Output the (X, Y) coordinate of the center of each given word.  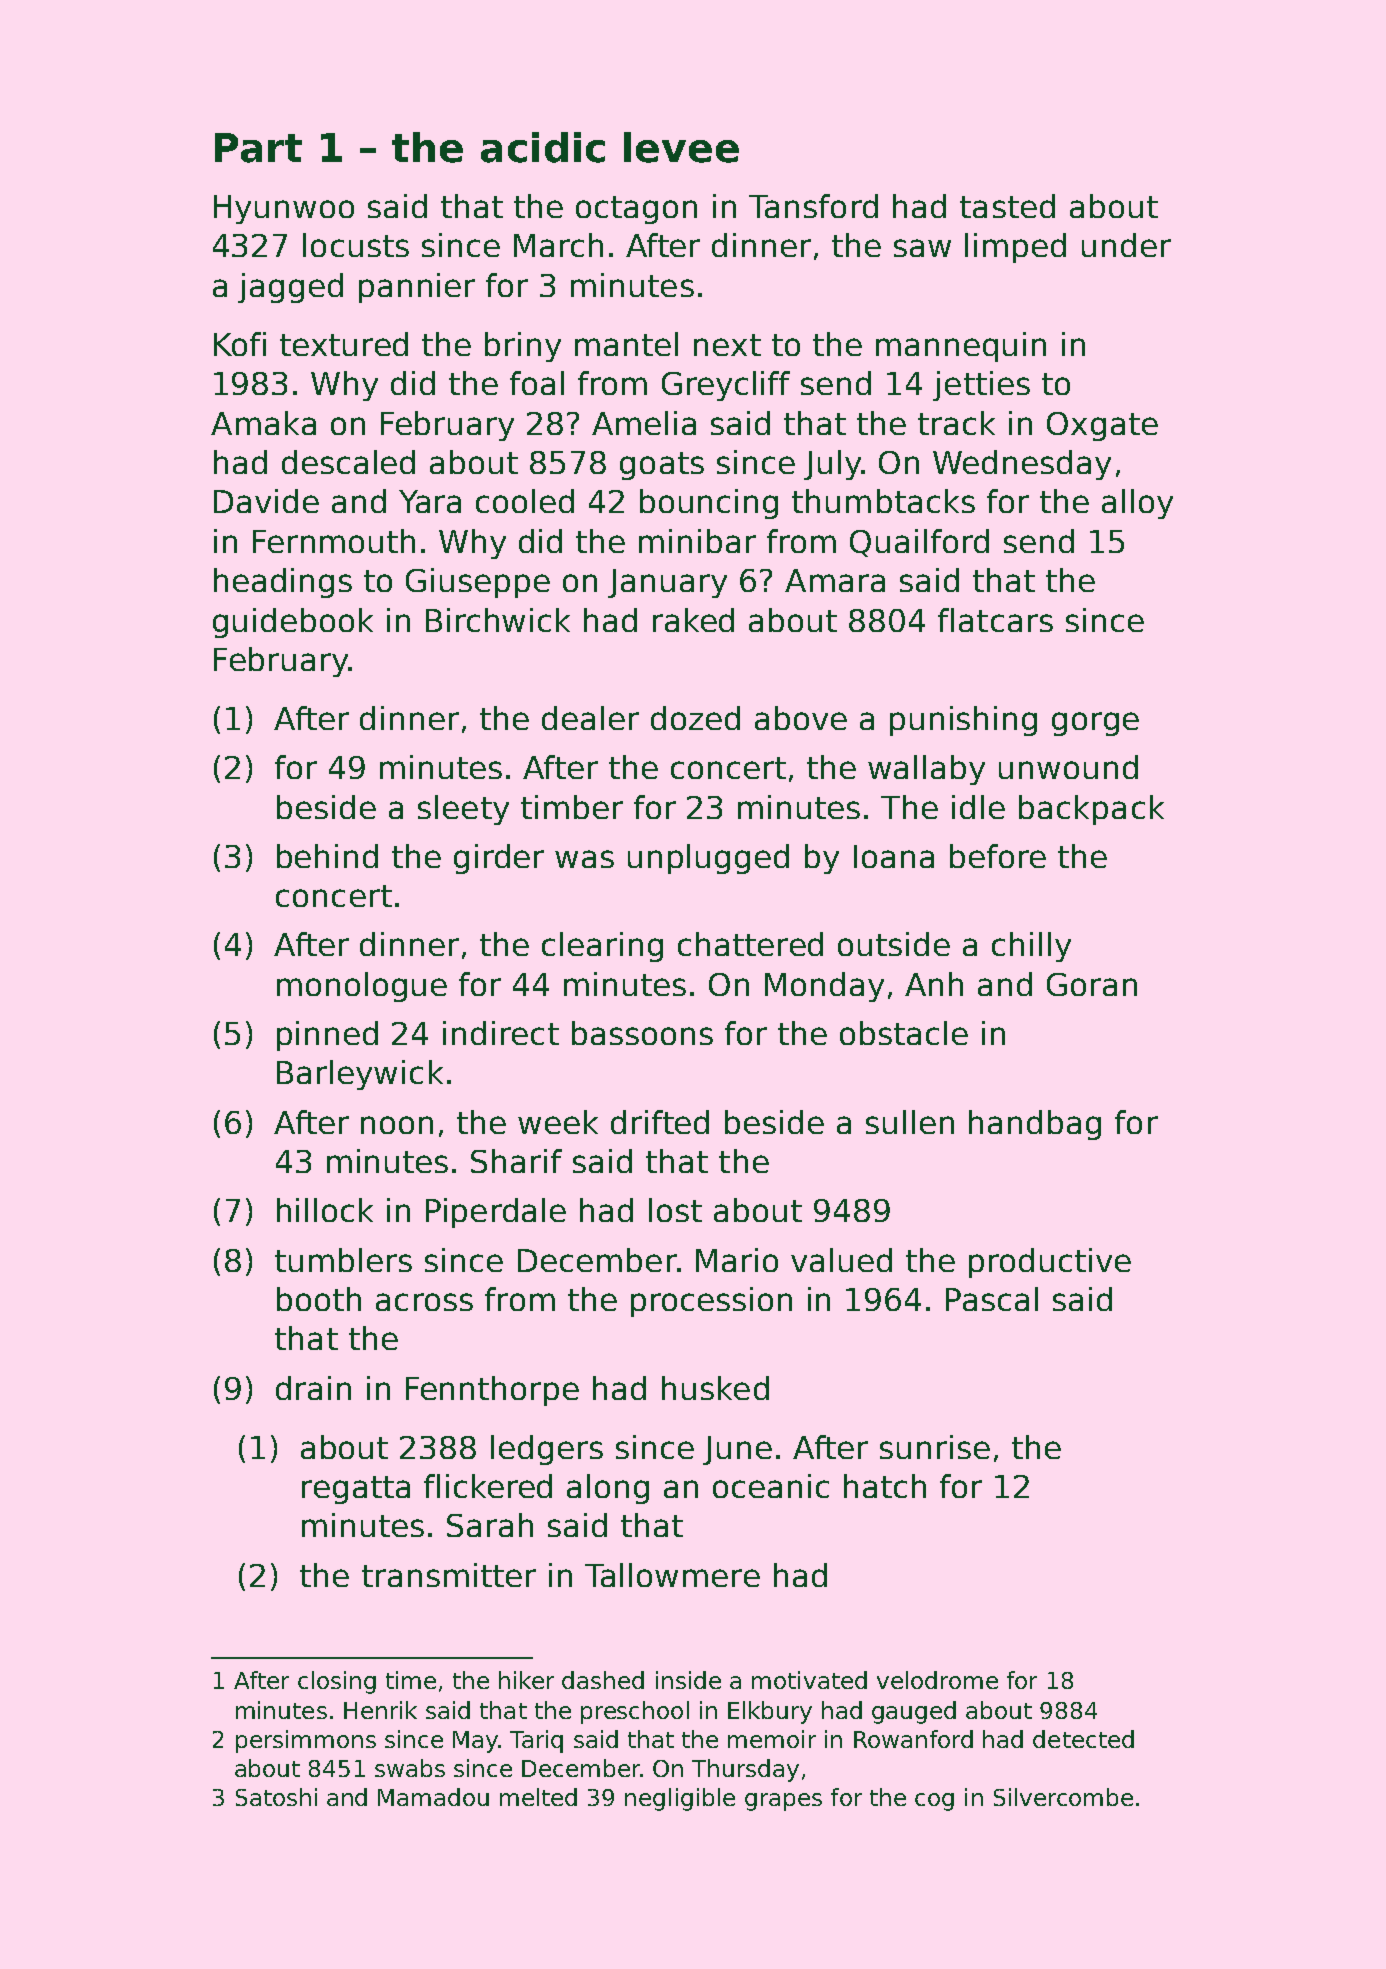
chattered (750, 944)
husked (715, 1388)
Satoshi (276, 1797)
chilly (1031, 947)
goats (662, 466)
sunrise (935, 1447)
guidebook (293, 623)
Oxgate (1102, 426)
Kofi (240, 344)
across (424, 1302)
